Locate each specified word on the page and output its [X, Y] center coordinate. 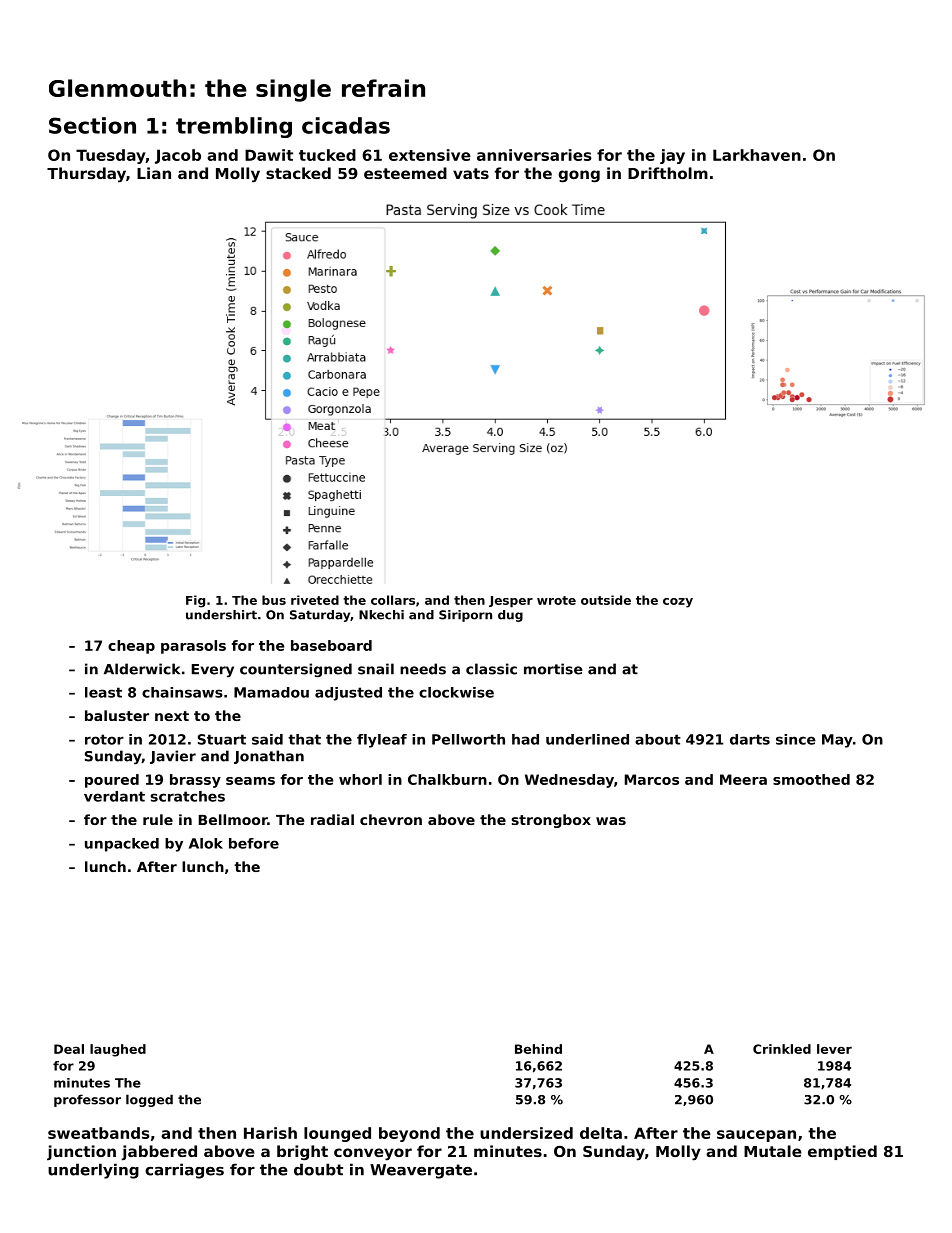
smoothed [811, 779]
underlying [93, 1171]
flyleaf [382, 741]
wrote [556, 600]
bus [274, 600]
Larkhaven [757, 155]
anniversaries [534, 155]
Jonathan [269, 757]
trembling [234, 127]
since [796, 739]
